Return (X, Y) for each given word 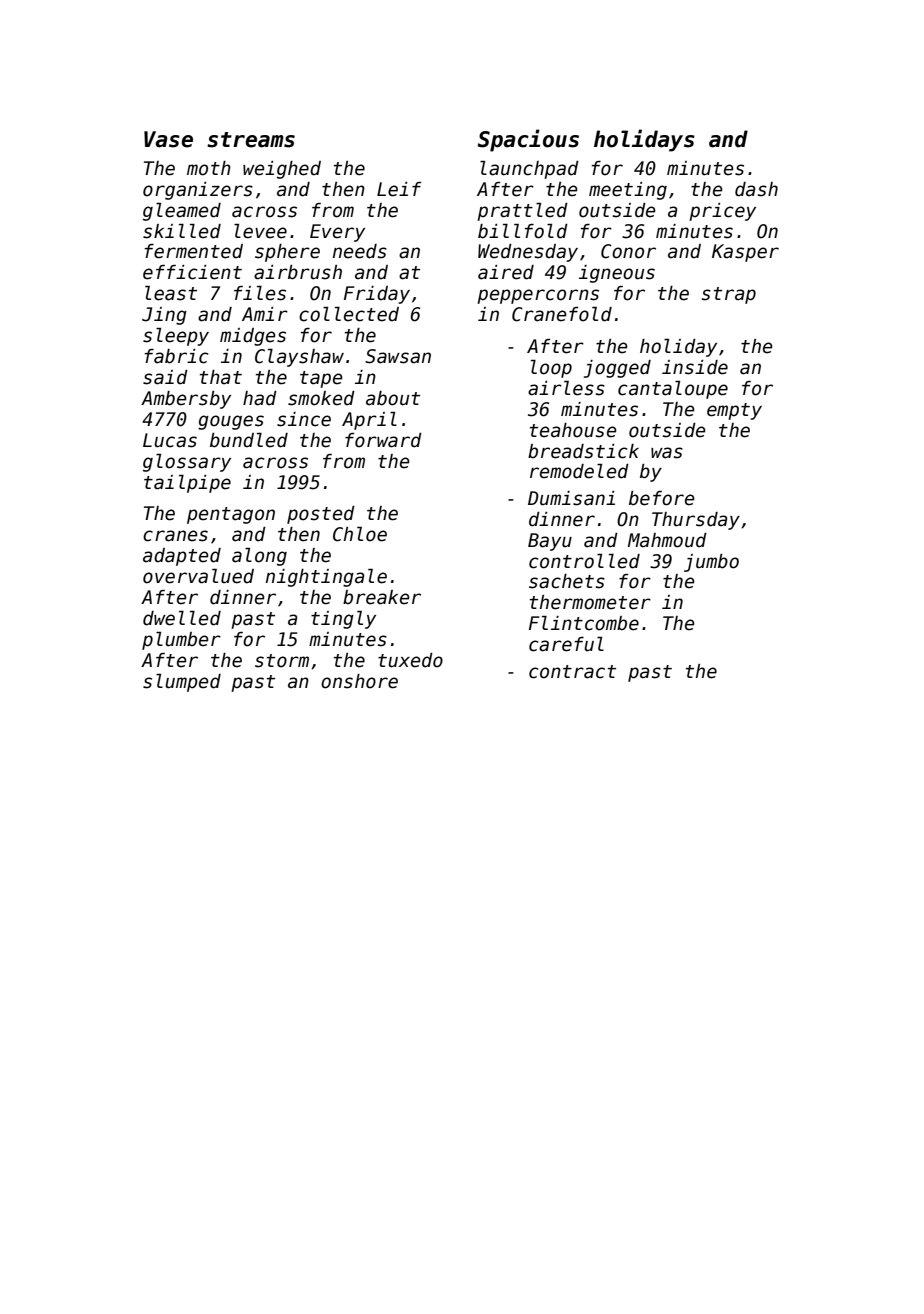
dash (756, 189)
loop (551, 369)
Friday (377, 295)
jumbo (711, 563)
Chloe (360, 534)
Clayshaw (299, 358)
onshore (359, 681)
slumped (182, 683)
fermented (194, 251)
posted (321, 515)
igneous (617, 274)
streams (251, 140)
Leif (399, 189)
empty (734, 411)
